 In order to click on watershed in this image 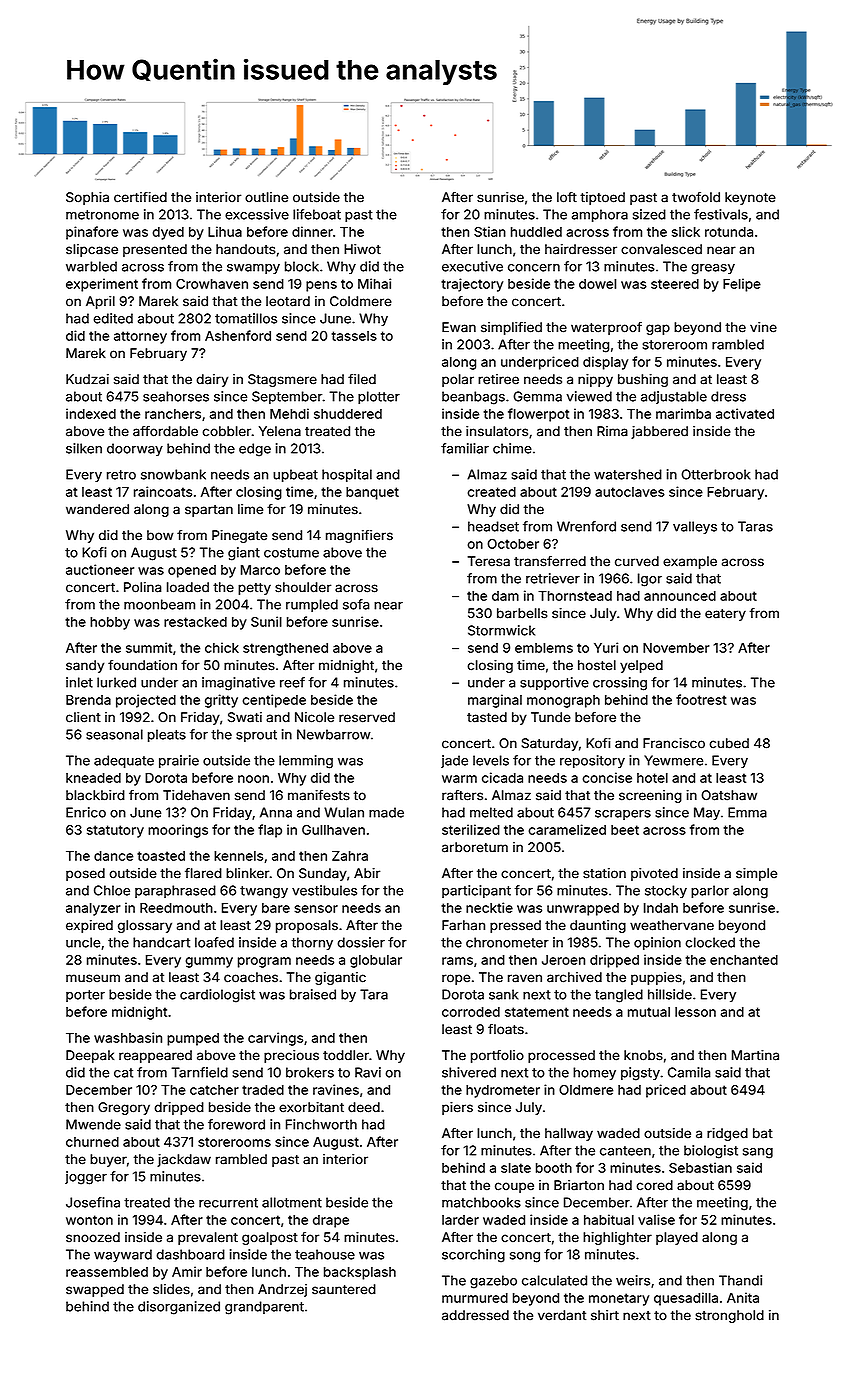, I will do `click(628, 474)`.
